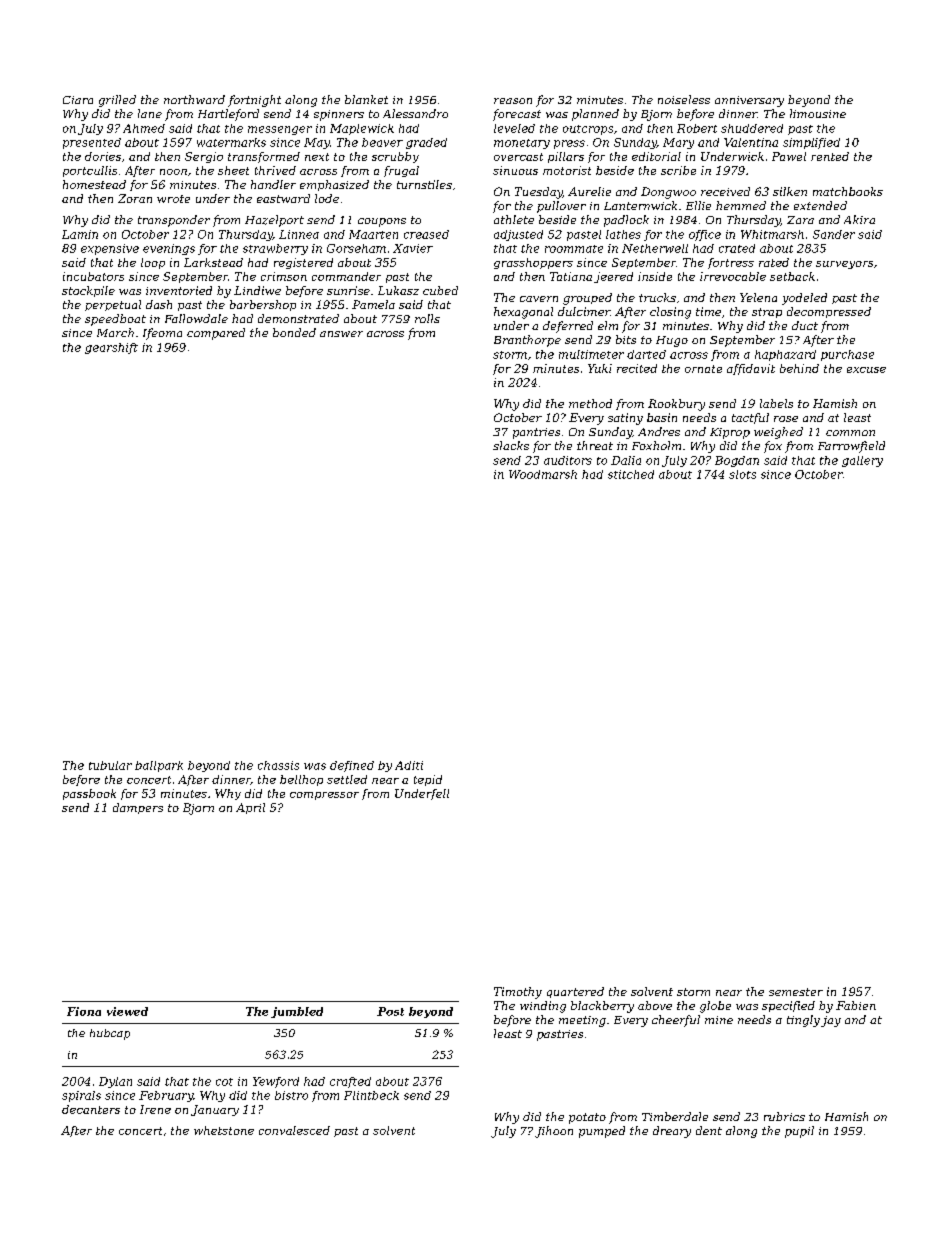  I want to click on grilled, so click(117, 101).
